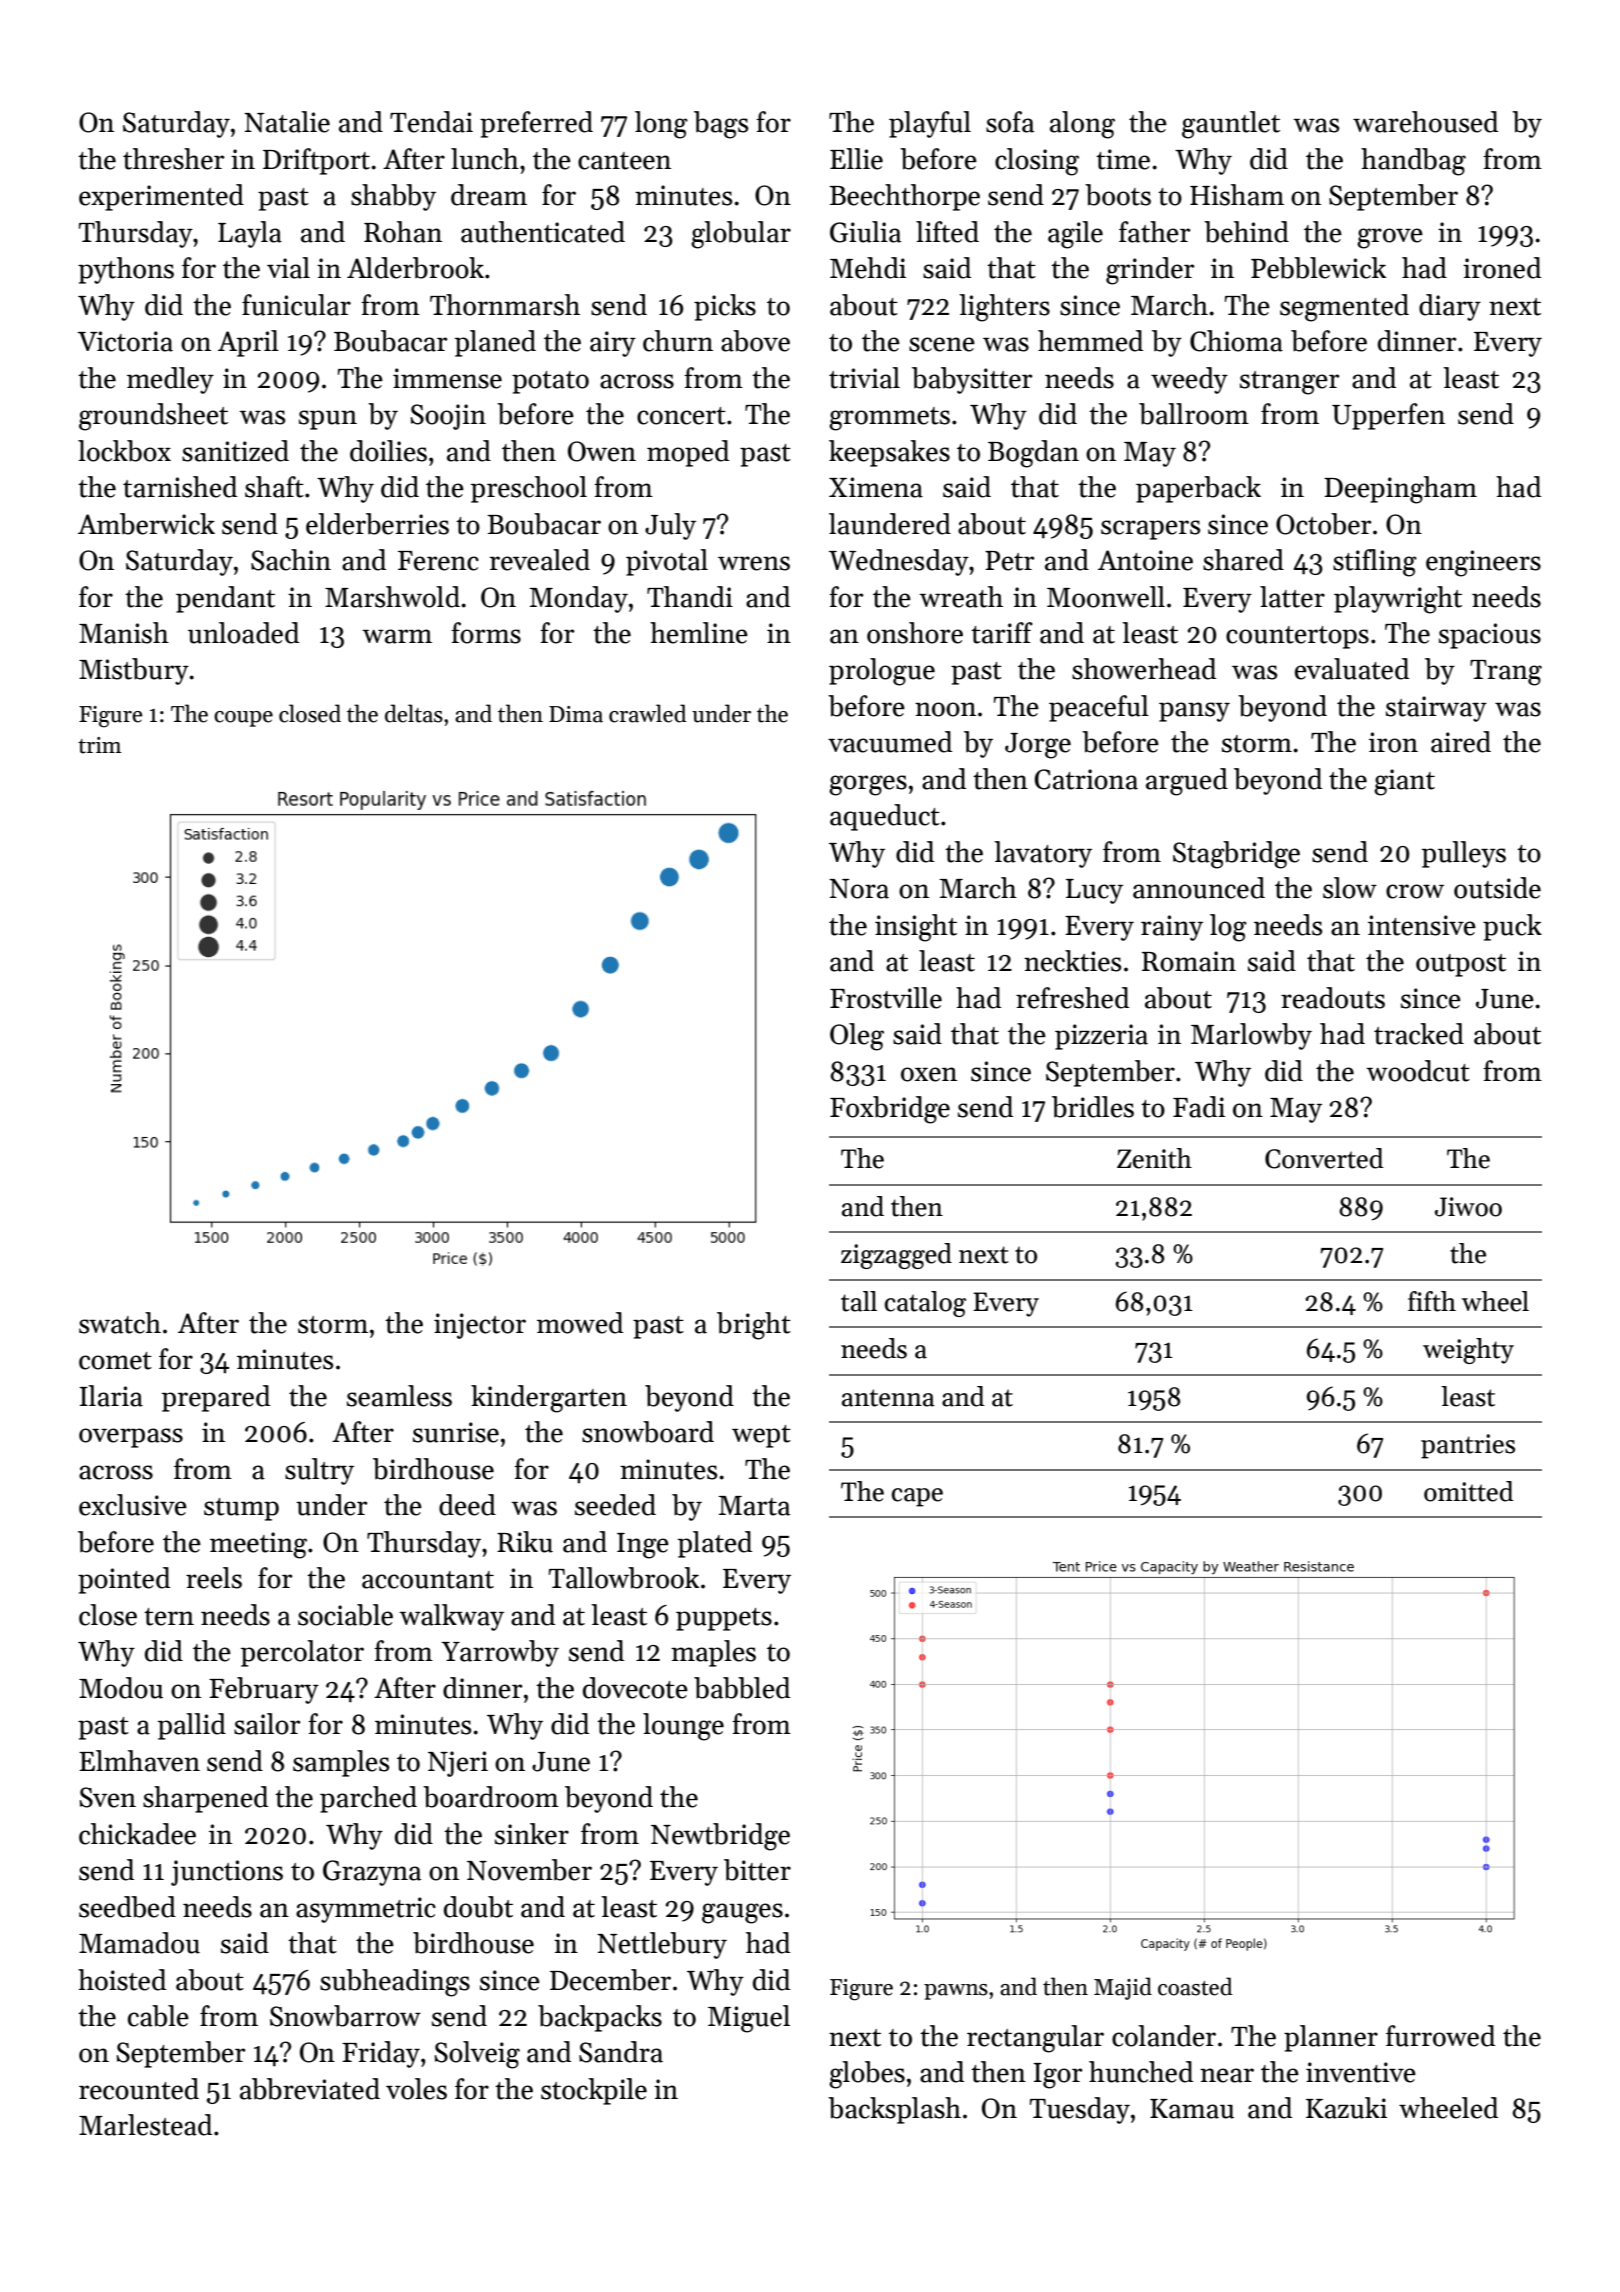 This image has height=2292, width=1620. Describe the element at coordinates (1404, 782) in the image. I see `giant` at that location.
